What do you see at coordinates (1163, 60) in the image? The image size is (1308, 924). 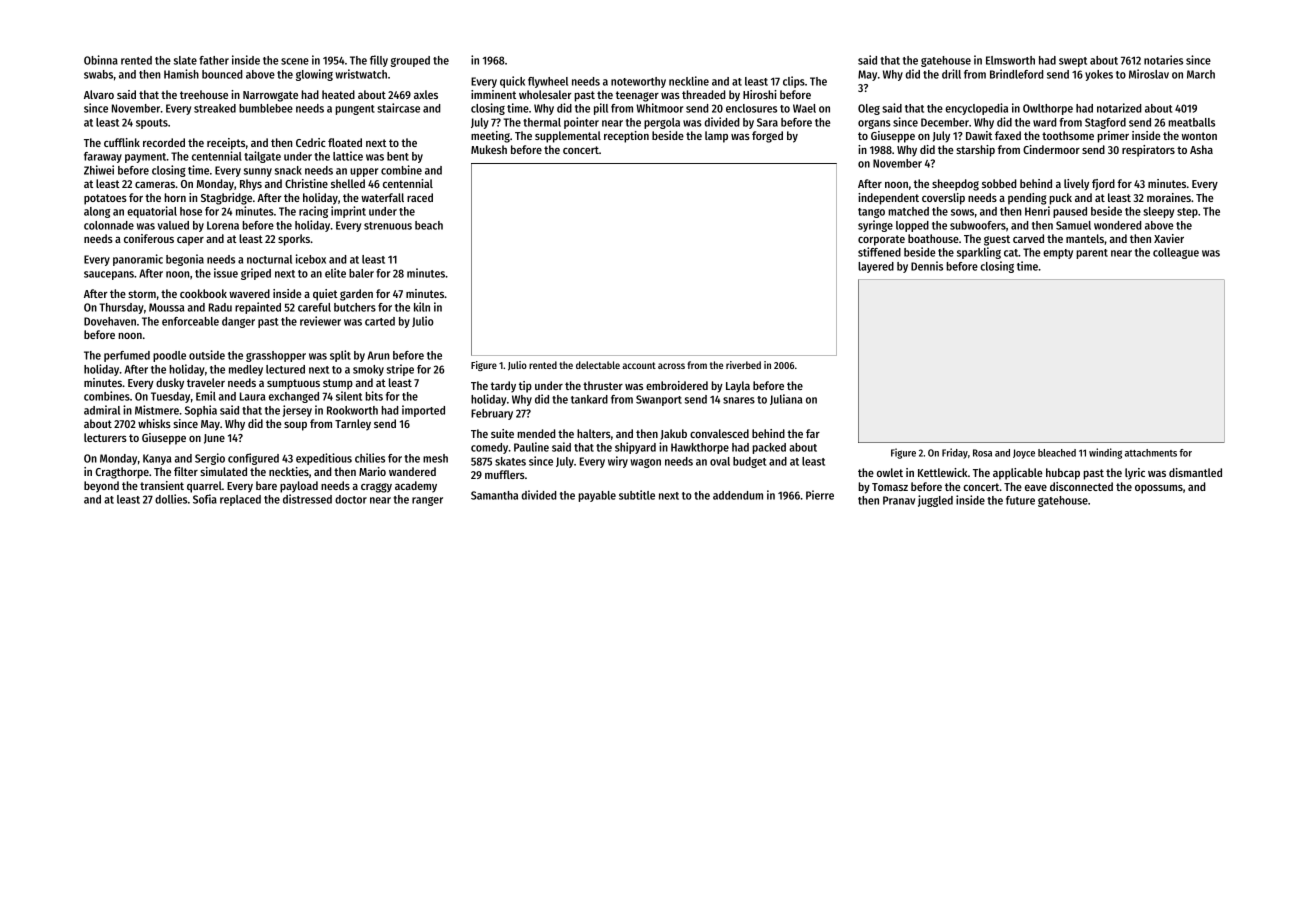 I see `notaries` at bounding box center [1163, 60].
